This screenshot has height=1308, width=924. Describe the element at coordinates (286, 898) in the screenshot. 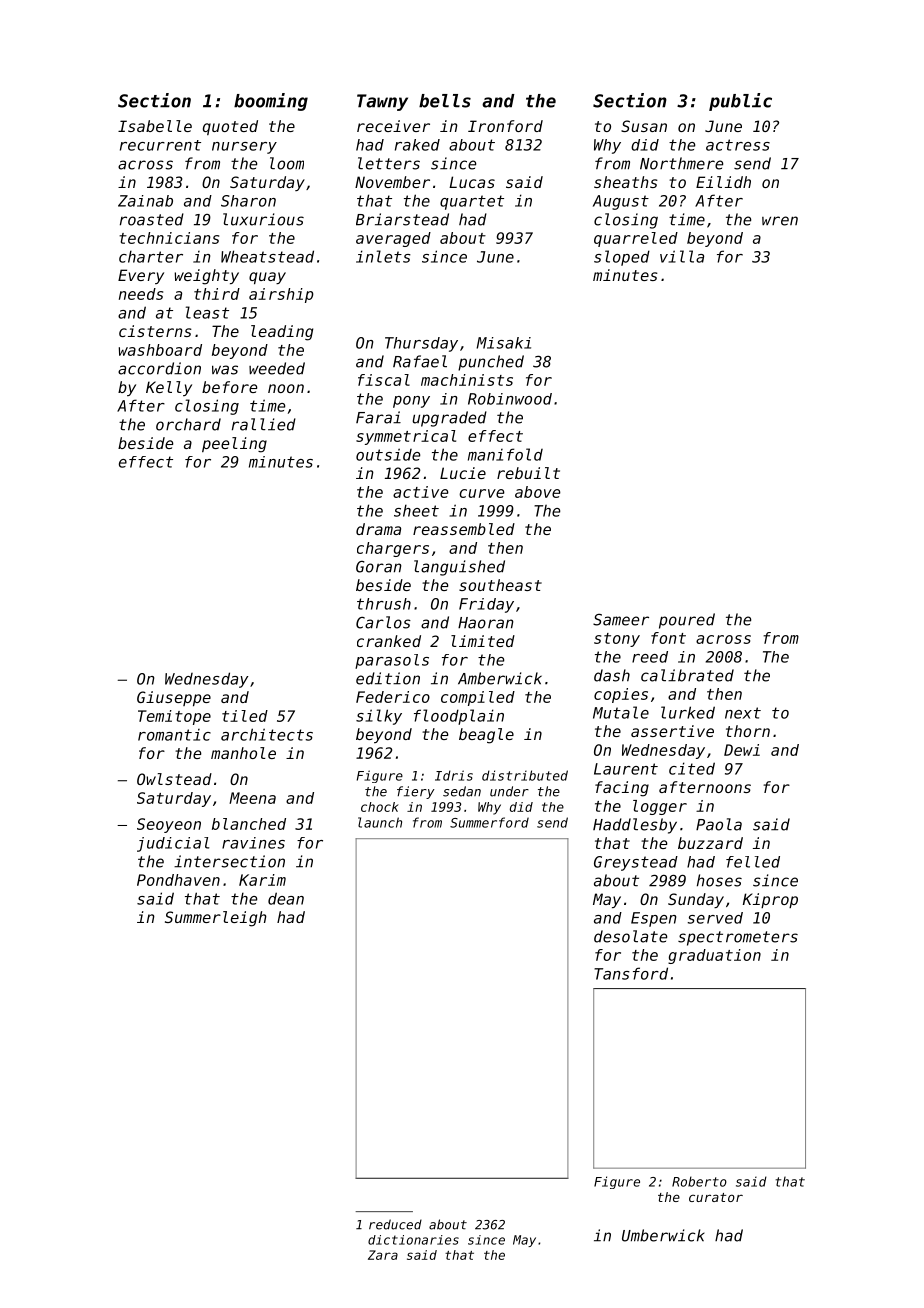

I see `dean` at that location.
